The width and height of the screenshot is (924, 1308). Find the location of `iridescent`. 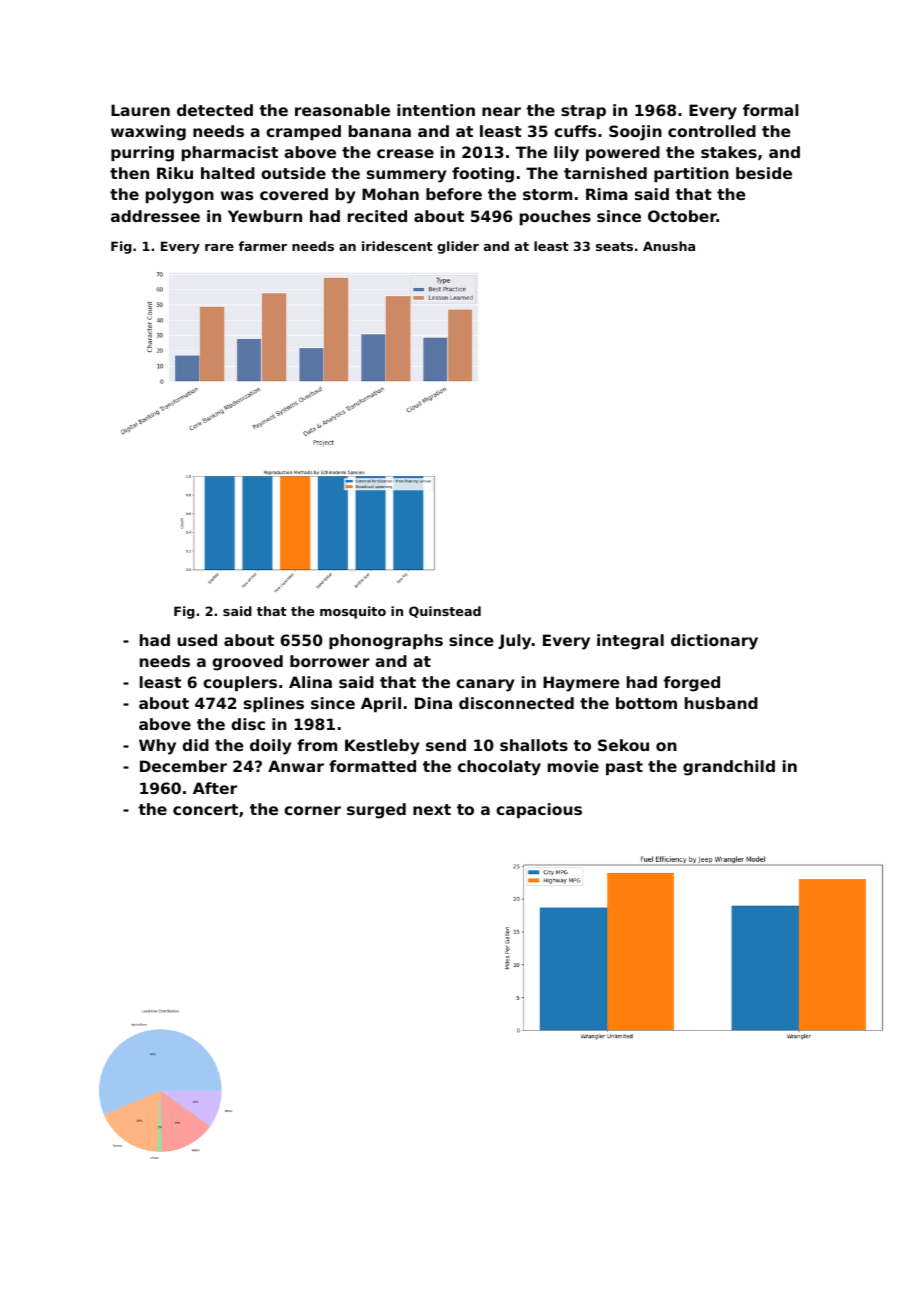

iridescent is located at coordinates (397, 246).
